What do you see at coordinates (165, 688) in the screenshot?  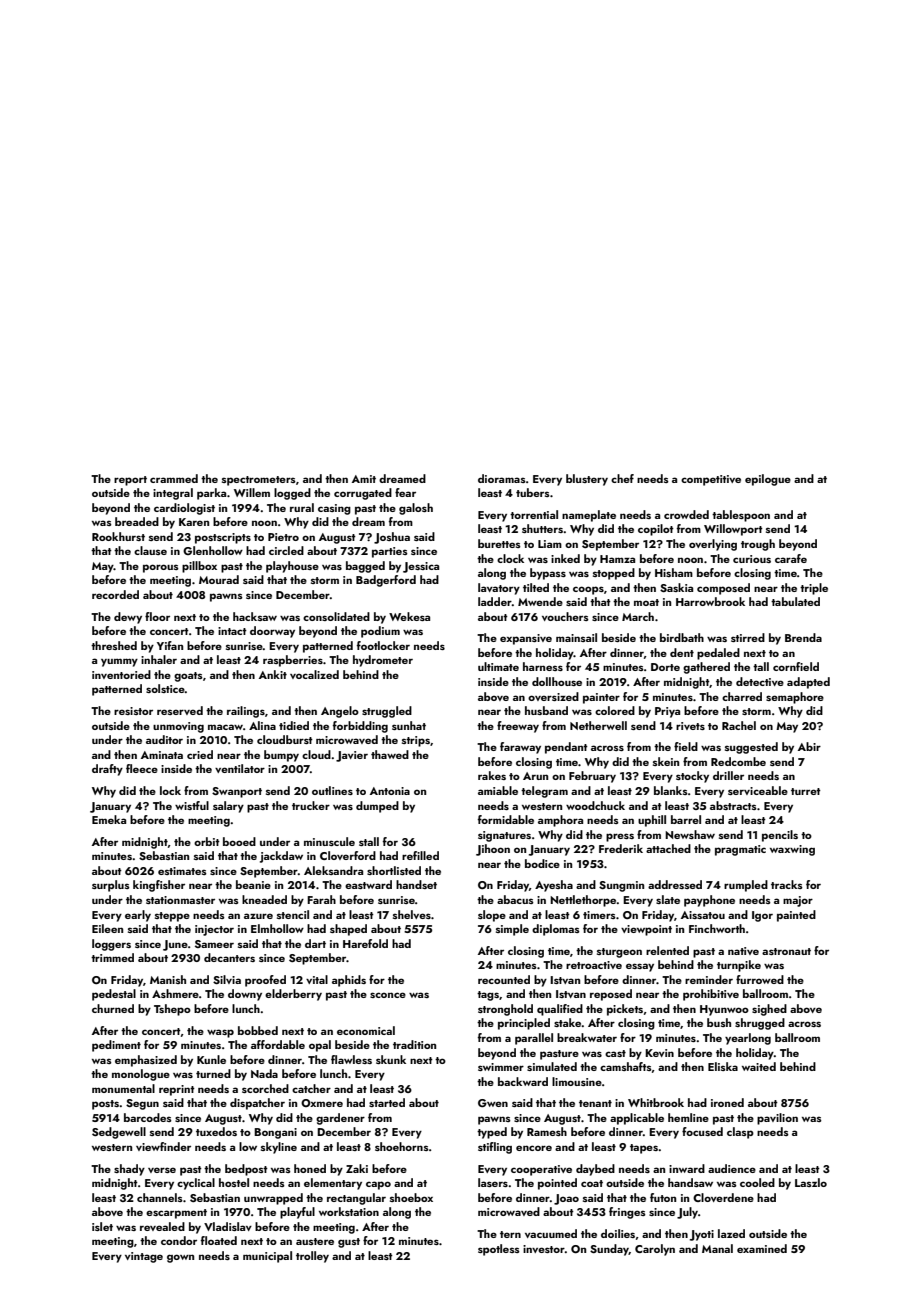 I see `solstice` at bounding box center [165, 688].
